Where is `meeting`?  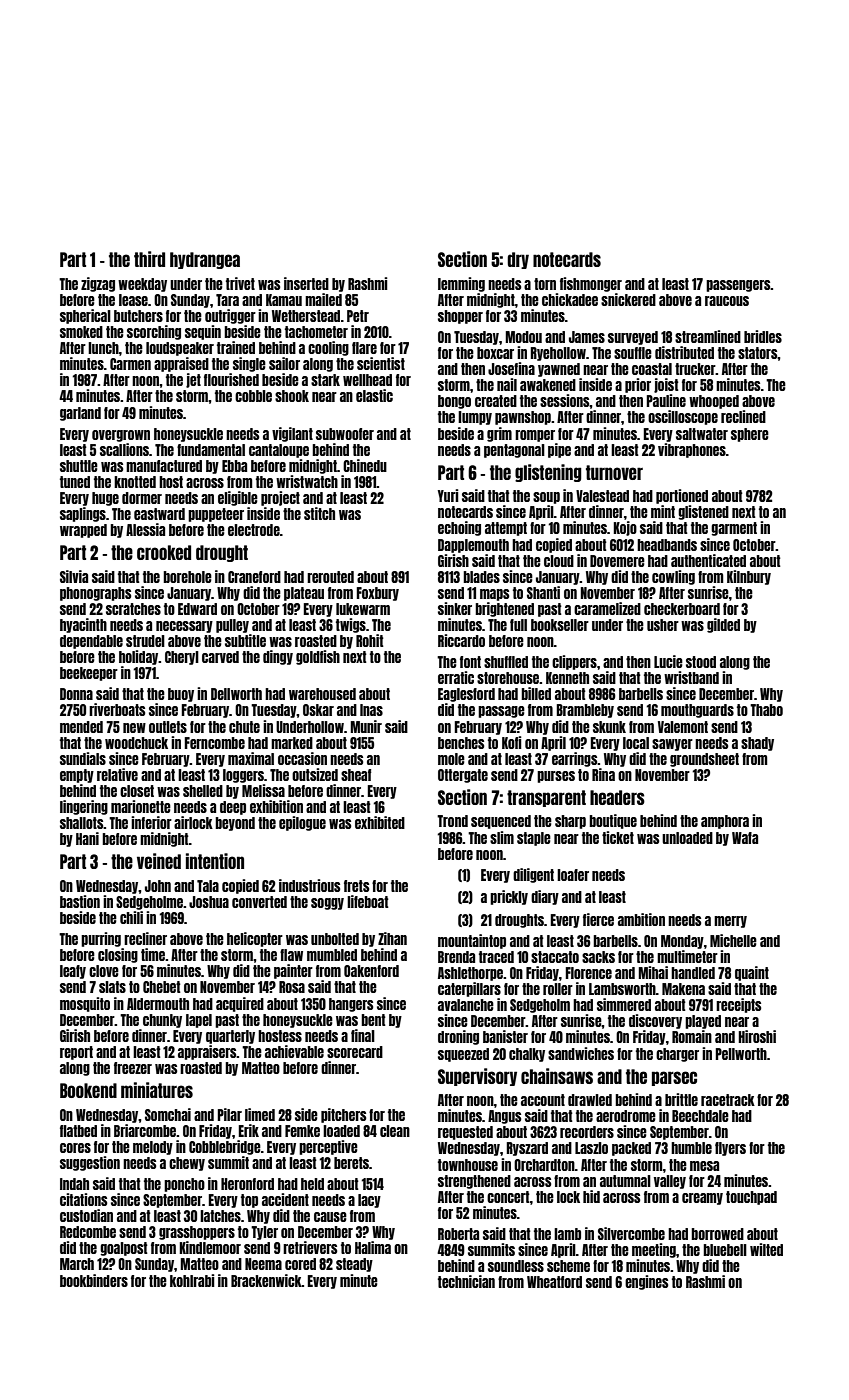 meeting is located at coordinates (654, 1250).
